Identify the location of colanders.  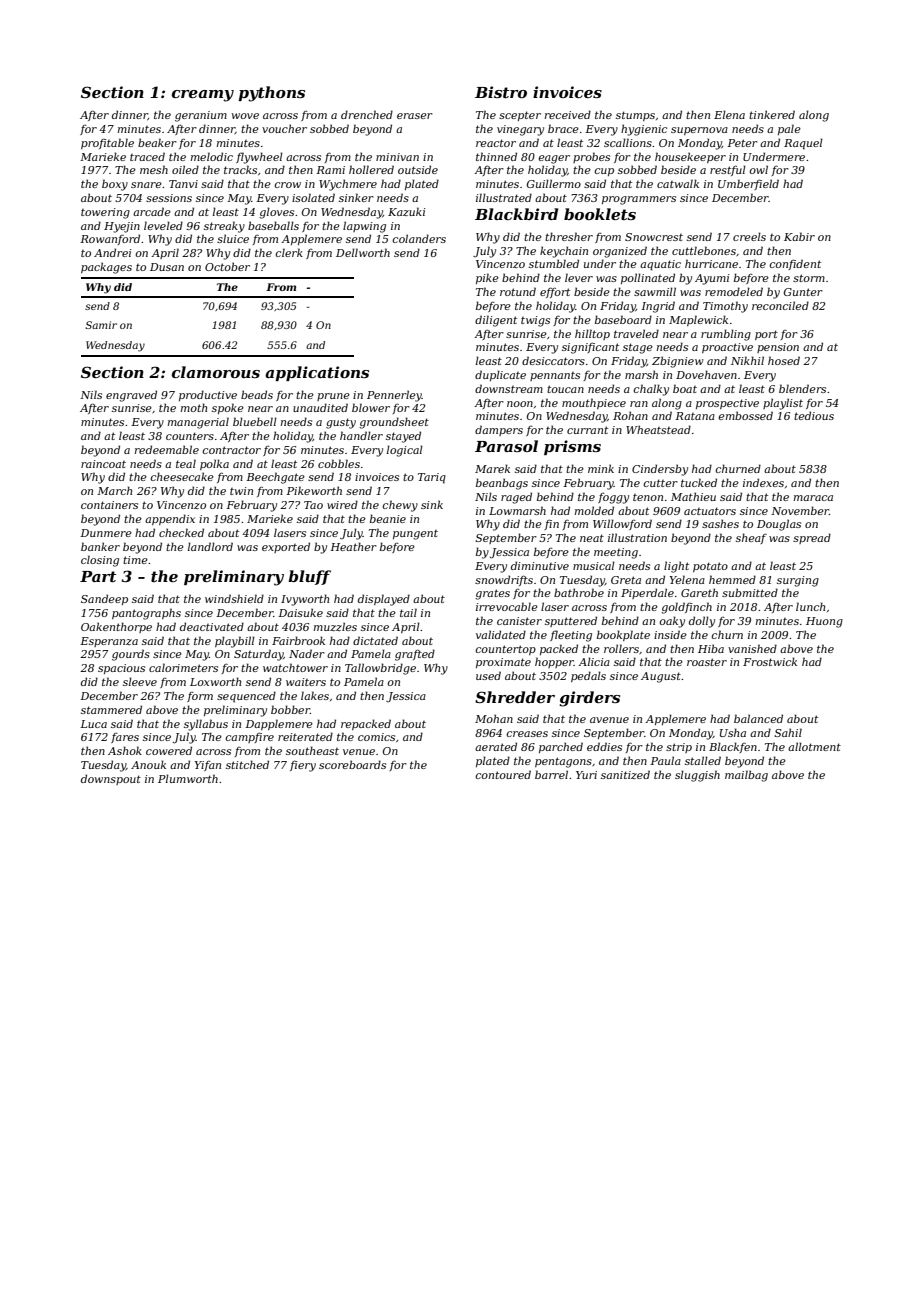
(419, 238).
